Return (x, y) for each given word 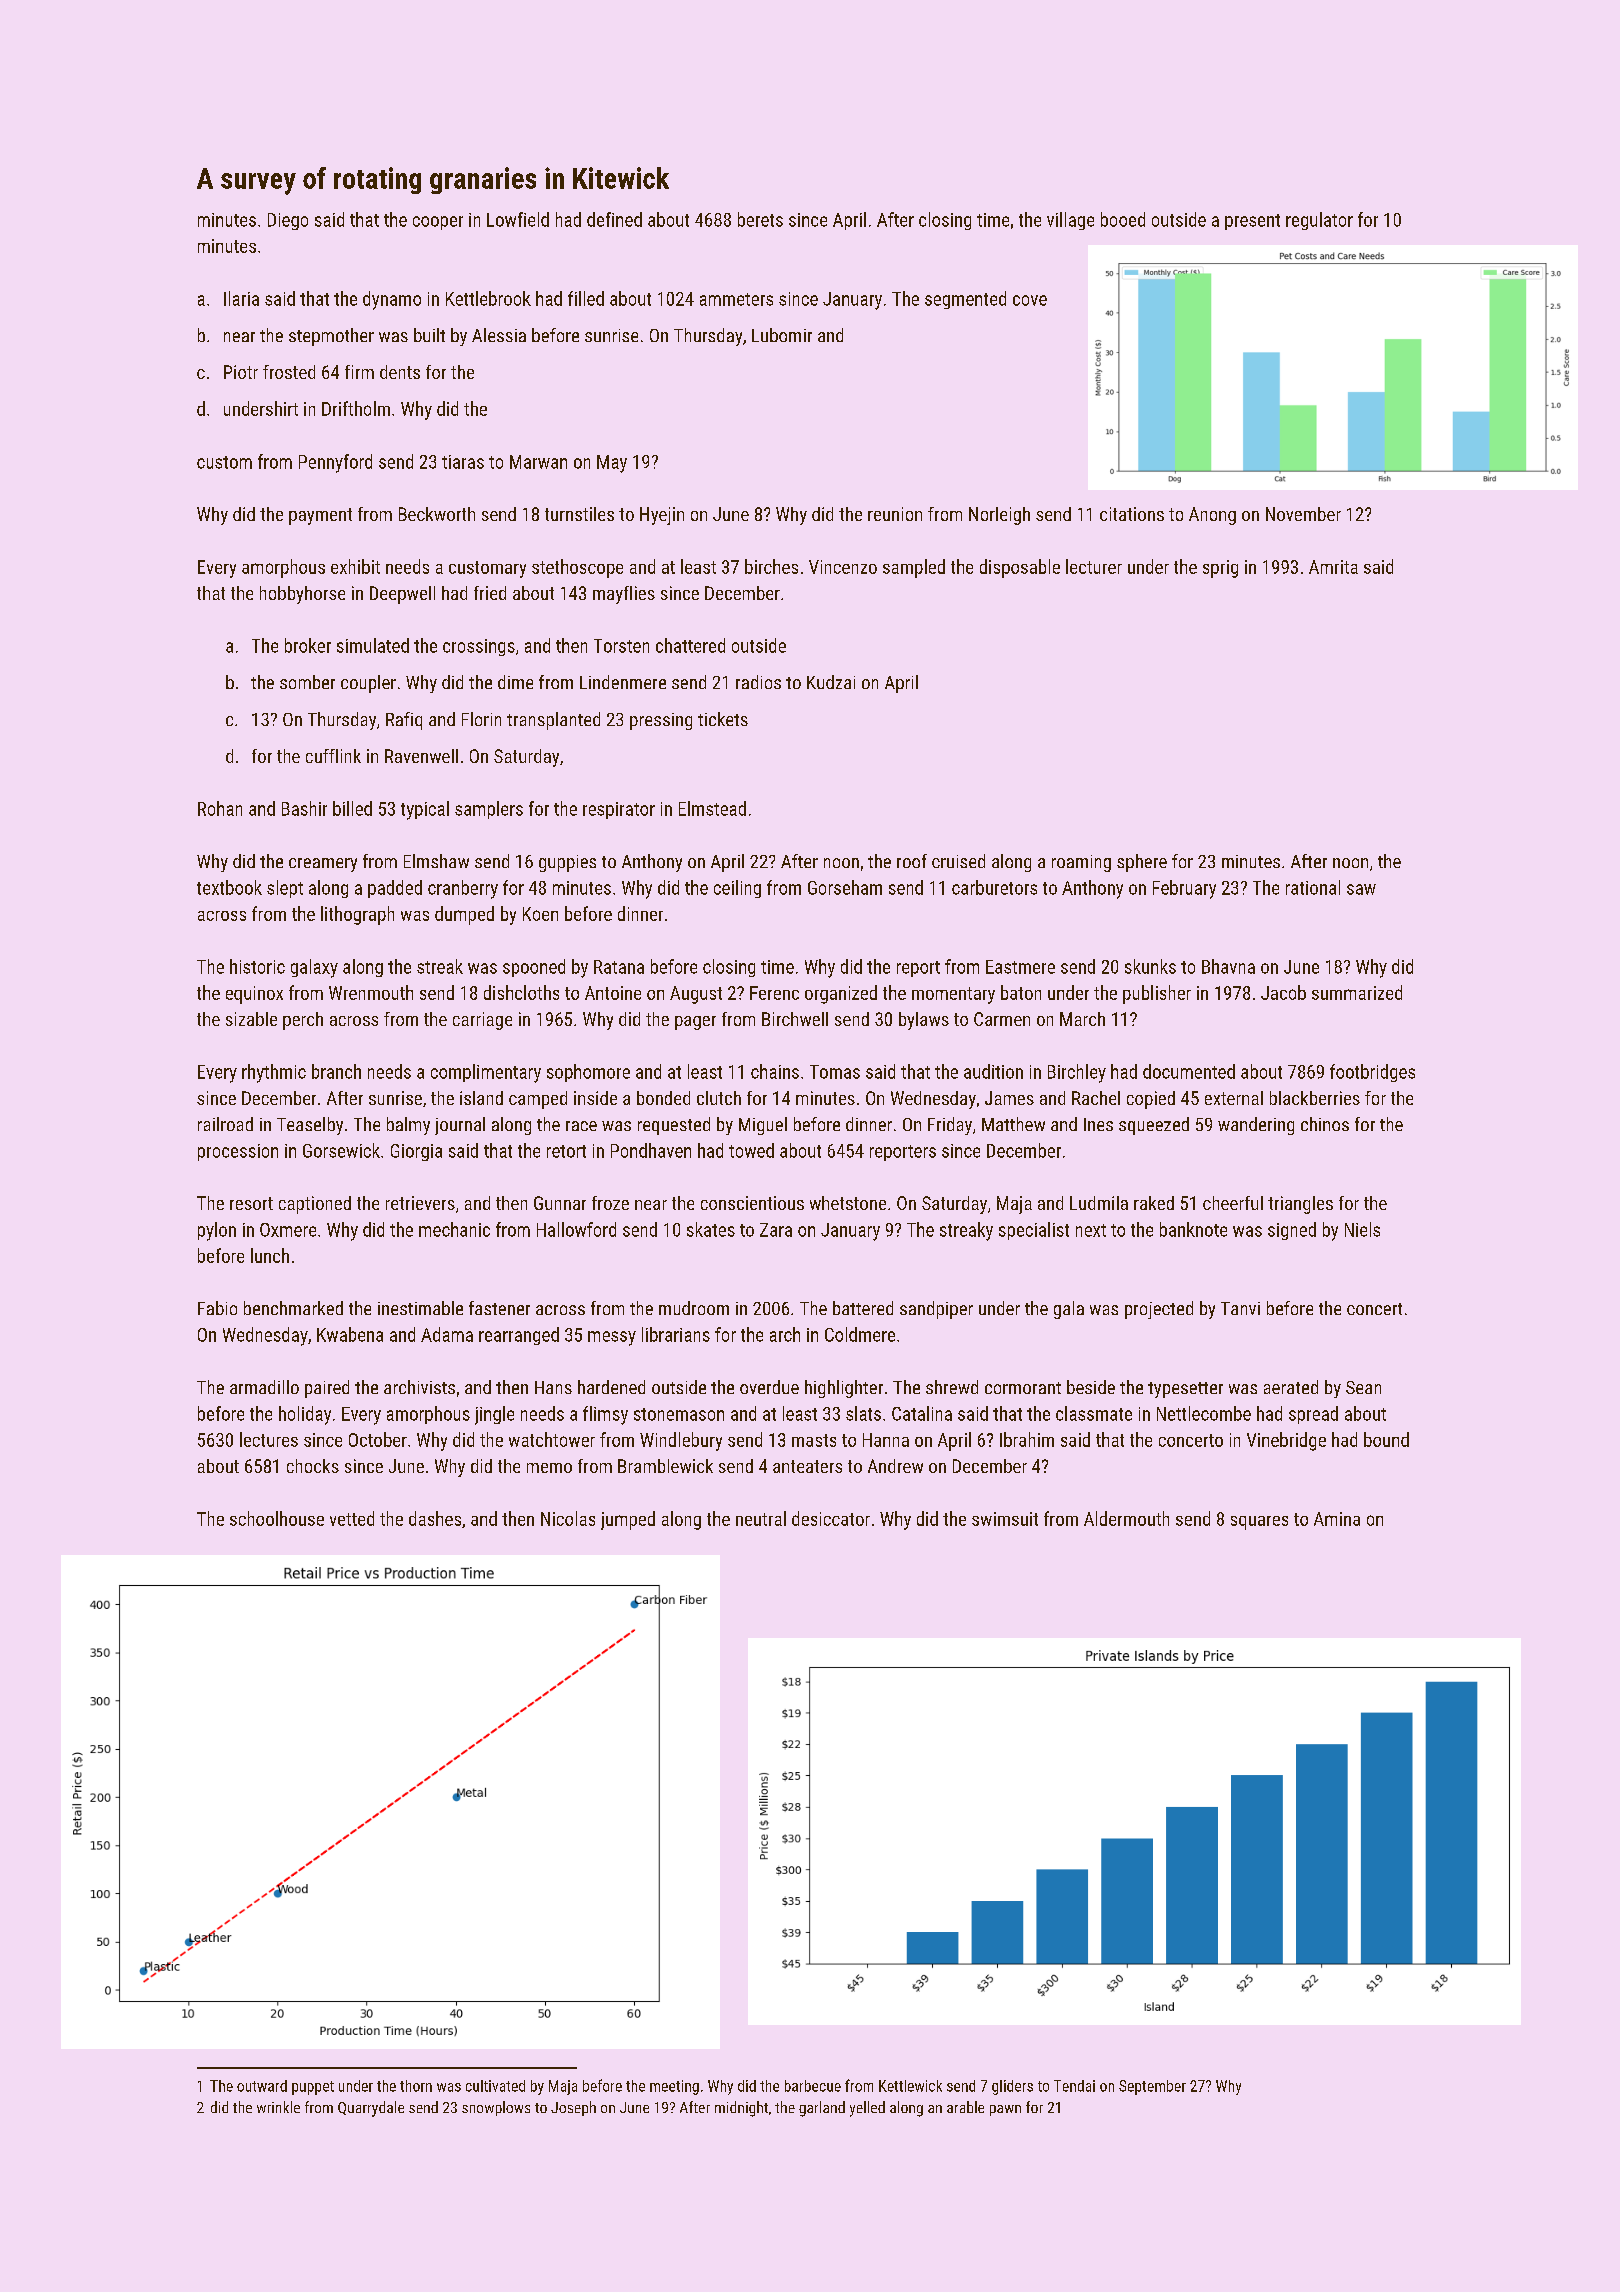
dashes (435, 1518)
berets (760, 219)
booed (1123, 219)
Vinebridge (1286, 1441)
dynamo (392, 300)
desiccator (831, 1518)
